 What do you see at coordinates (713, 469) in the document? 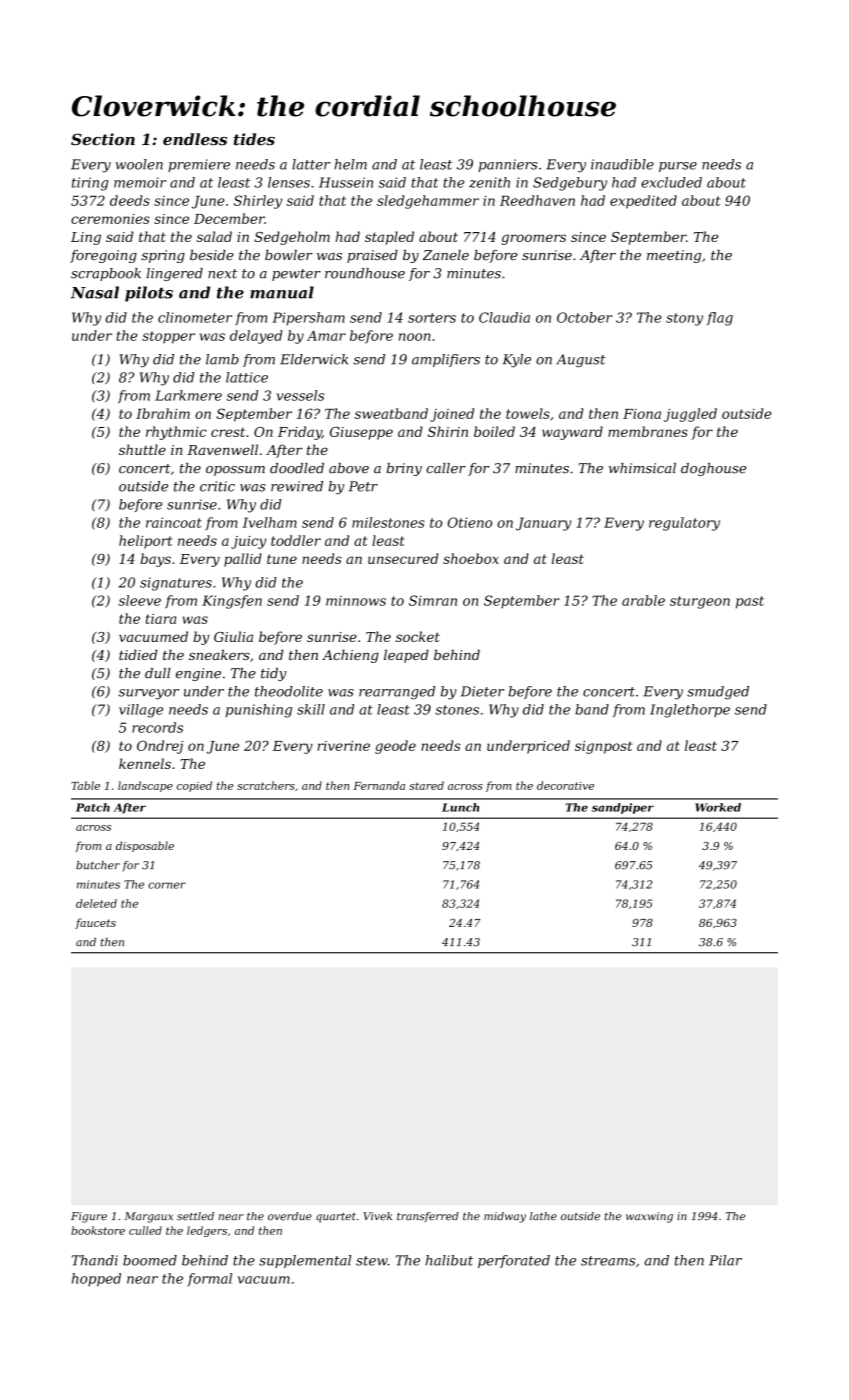
I see `doghouse` at bounding box center [713, 469].
